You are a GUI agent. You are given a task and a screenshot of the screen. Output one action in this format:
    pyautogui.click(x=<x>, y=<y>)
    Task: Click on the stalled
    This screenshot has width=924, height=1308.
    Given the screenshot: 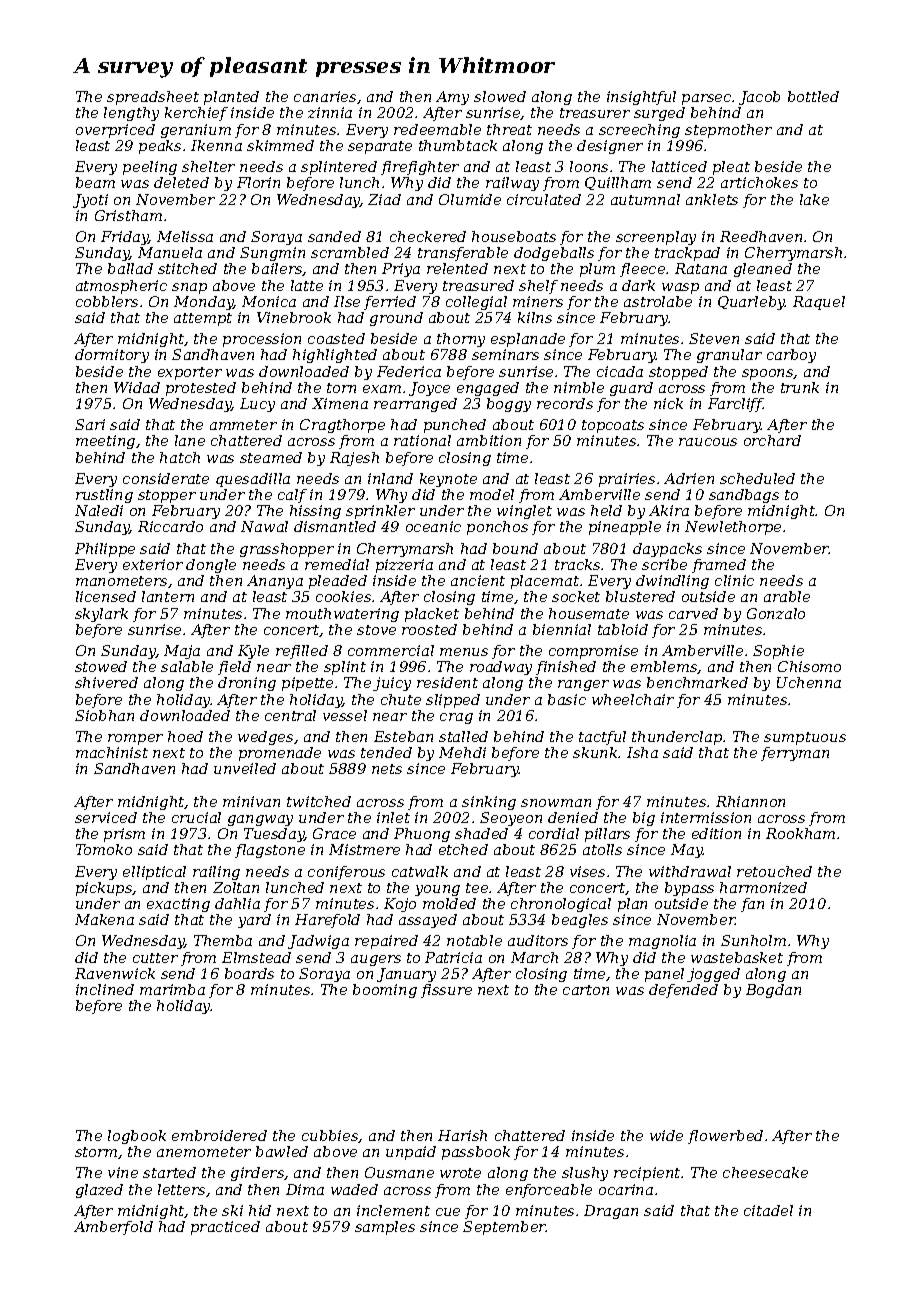 What is the action you would take?
    pyautogui.click(x=463, y=736)
